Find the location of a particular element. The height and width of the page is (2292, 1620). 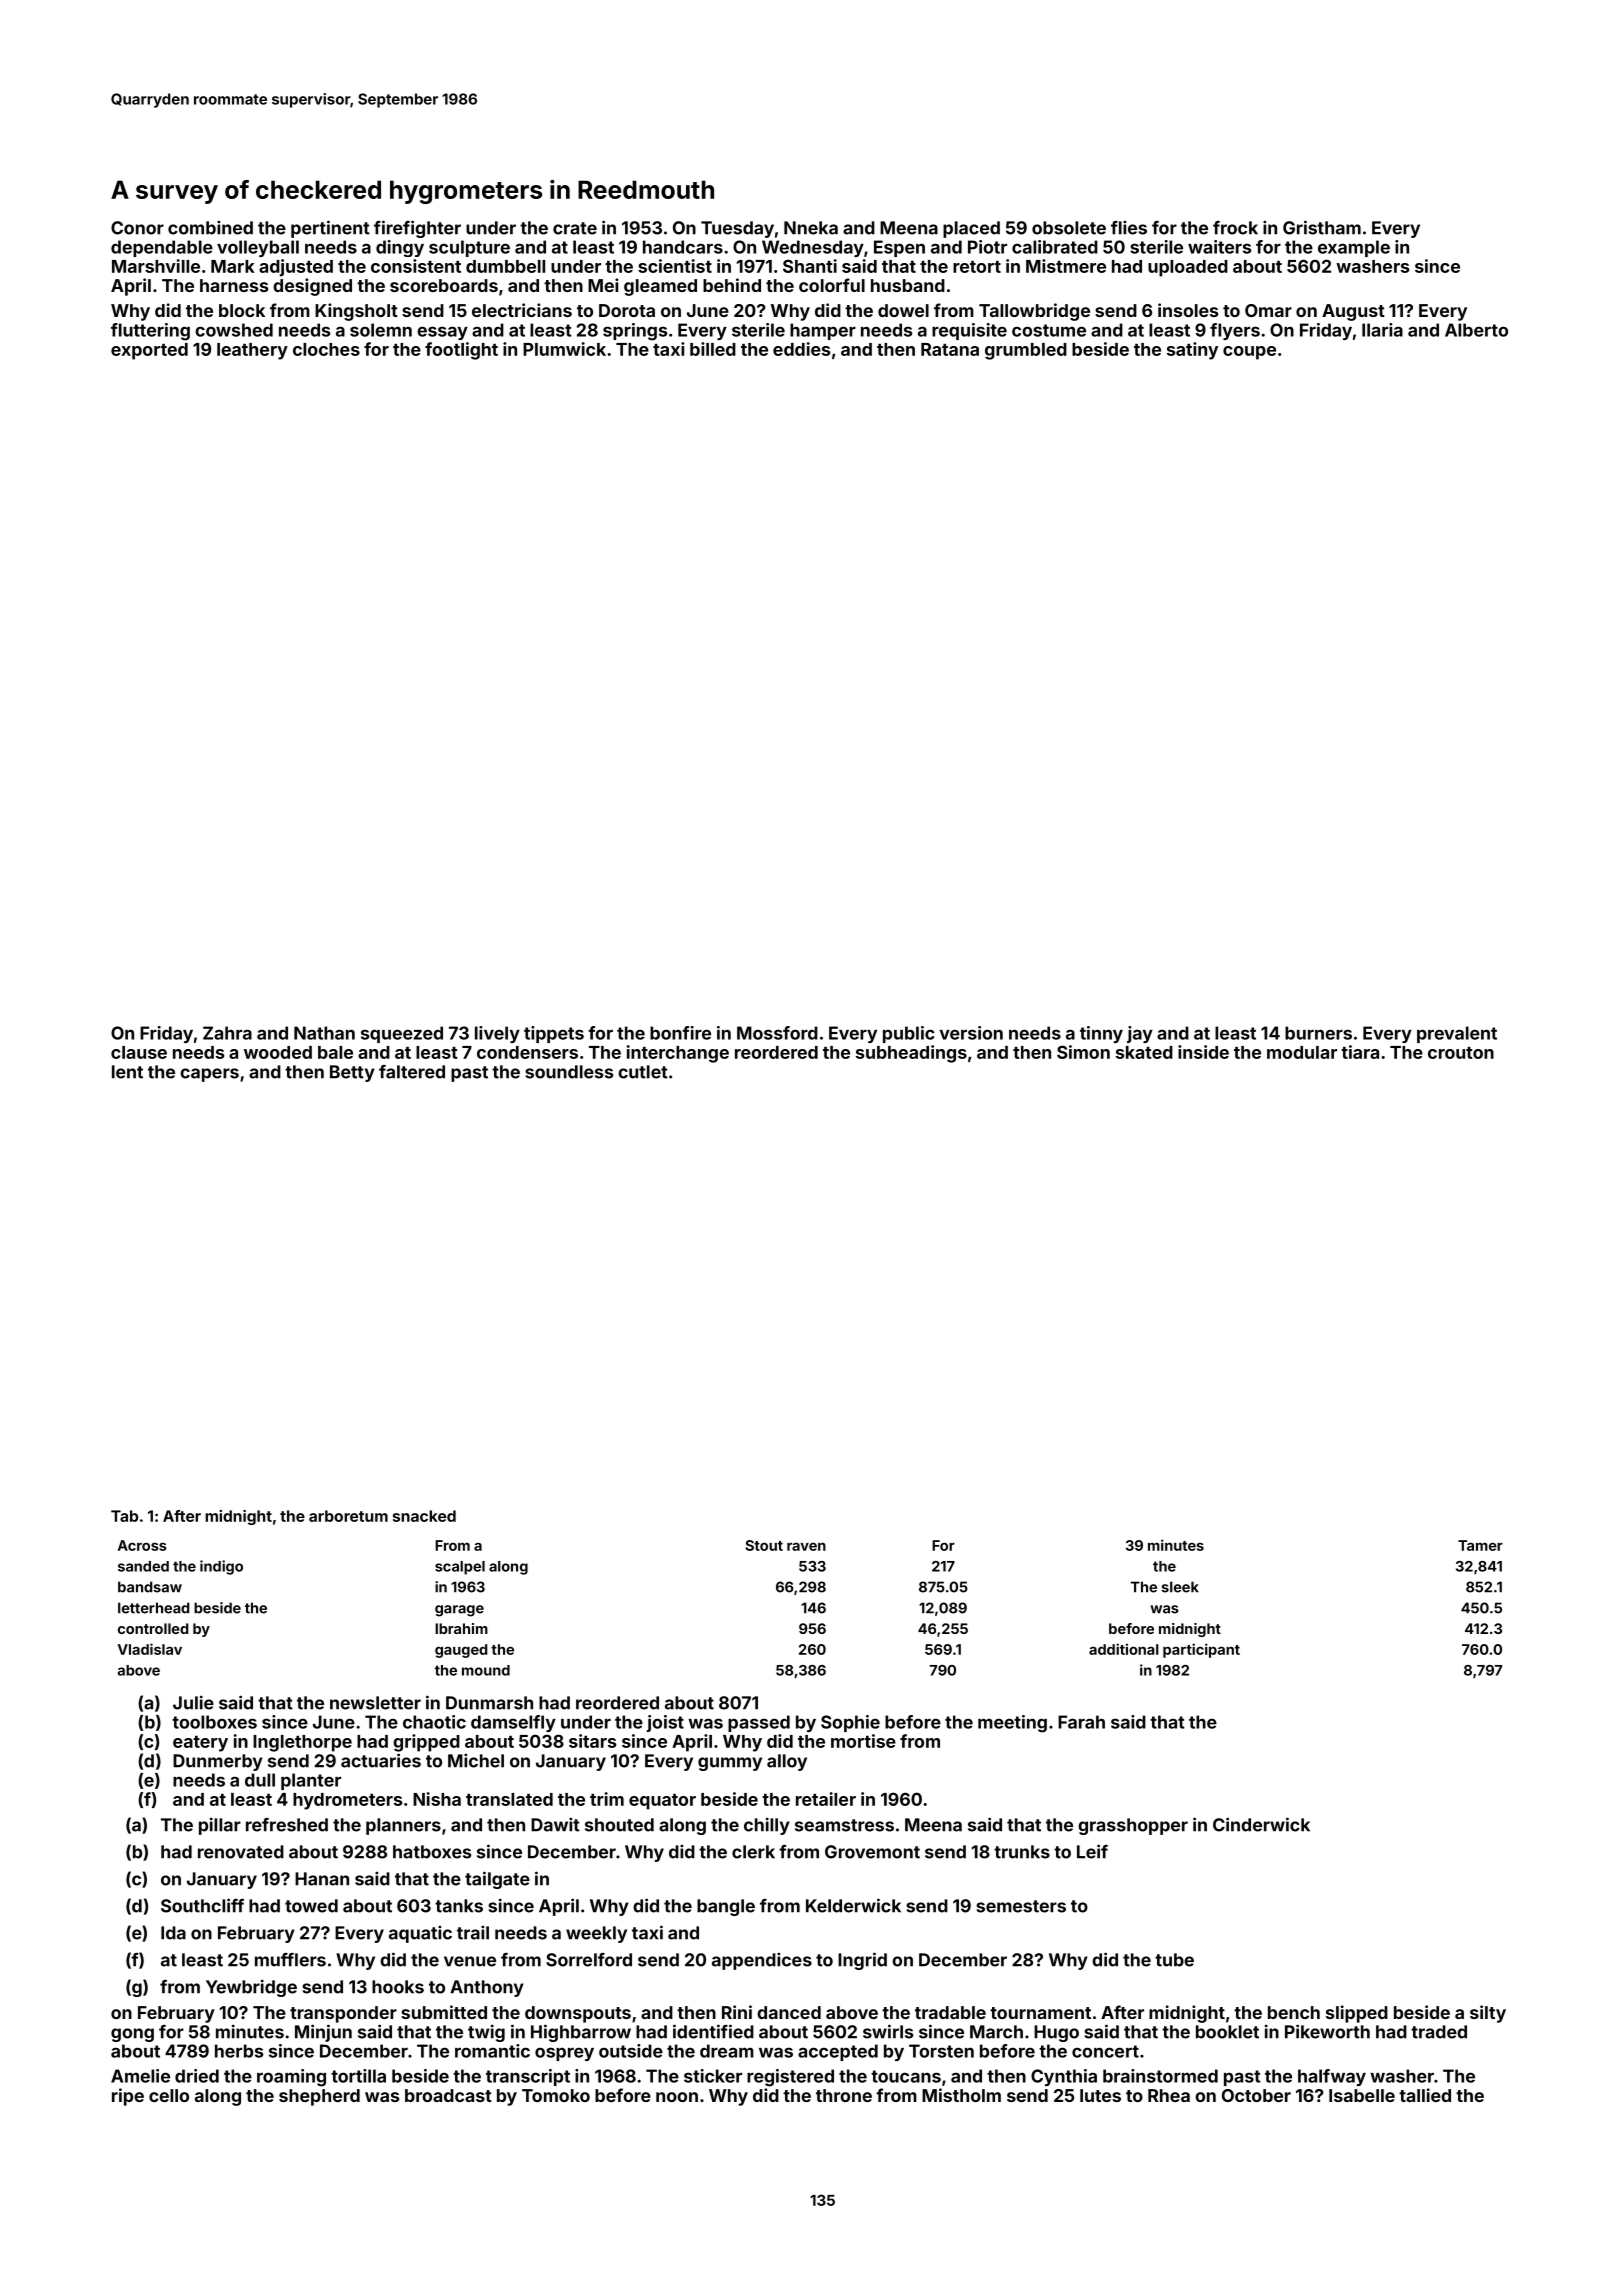

flies is located at coordinates (1129, 227).
